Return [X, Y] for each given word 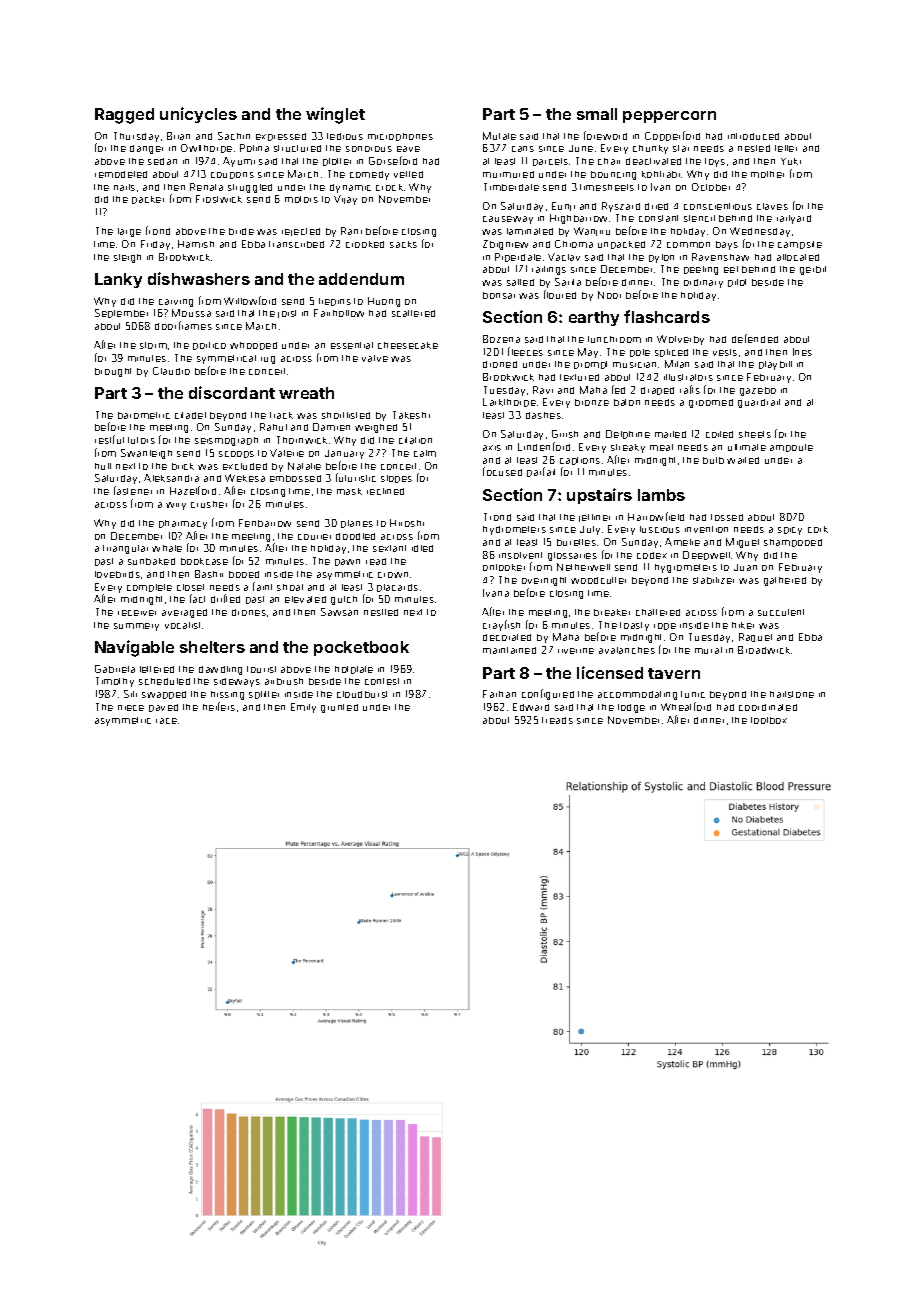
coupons [232, 175]
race [166, 721]
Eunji [563, 206]
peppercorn [669, 117]
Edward [531, 707]
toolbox [769, 720]
